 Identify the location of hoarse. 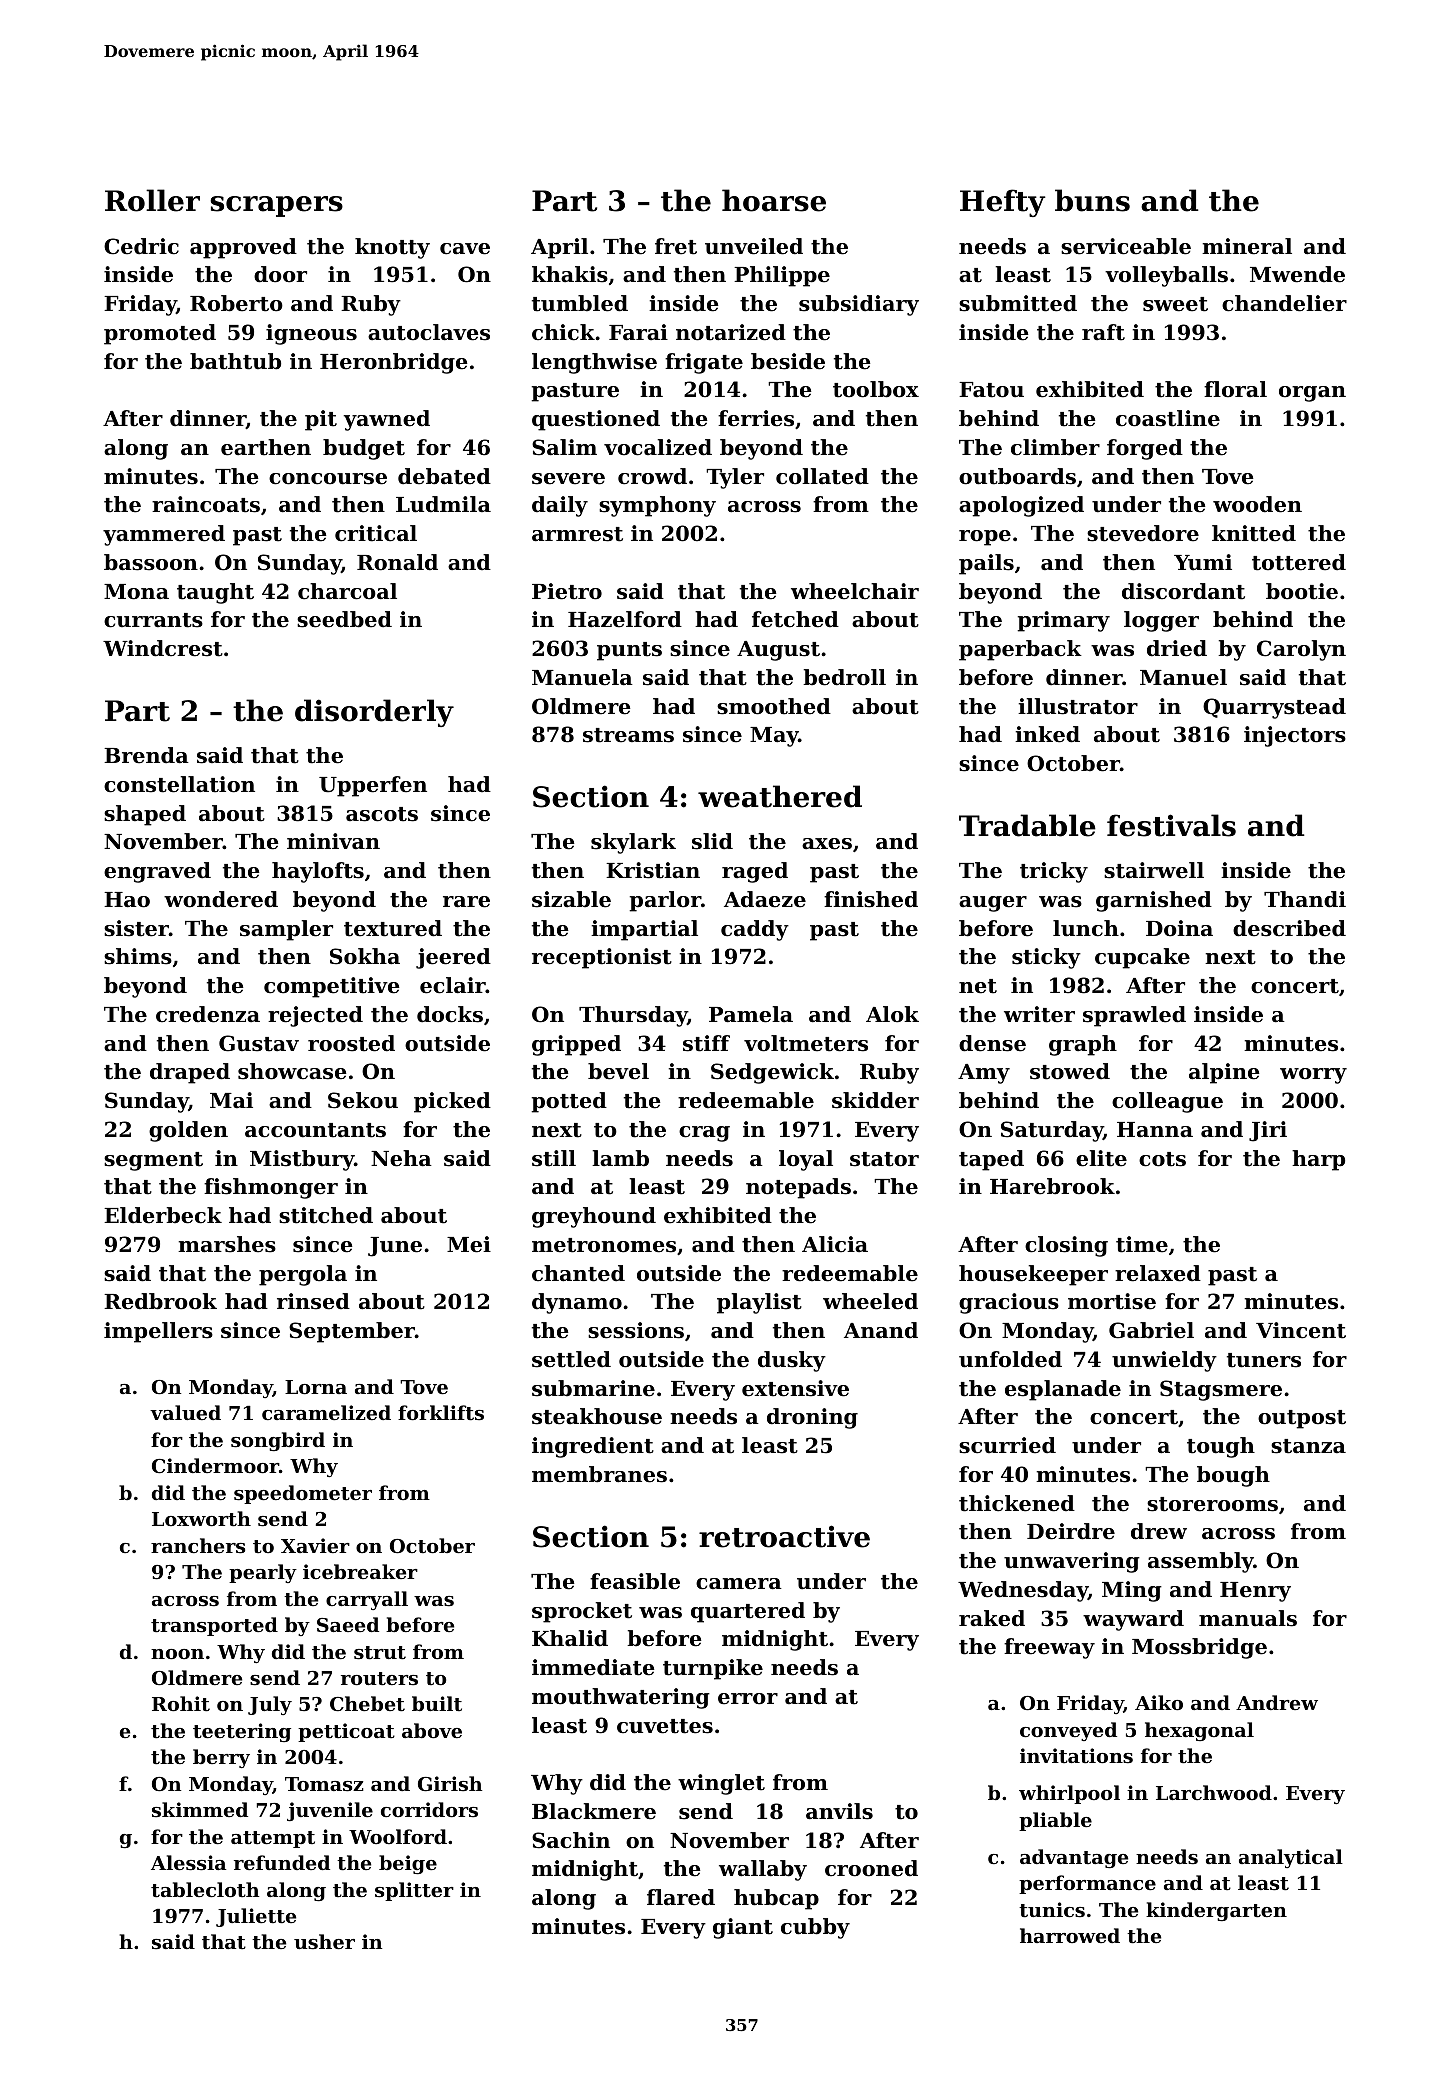
(774, 200).
